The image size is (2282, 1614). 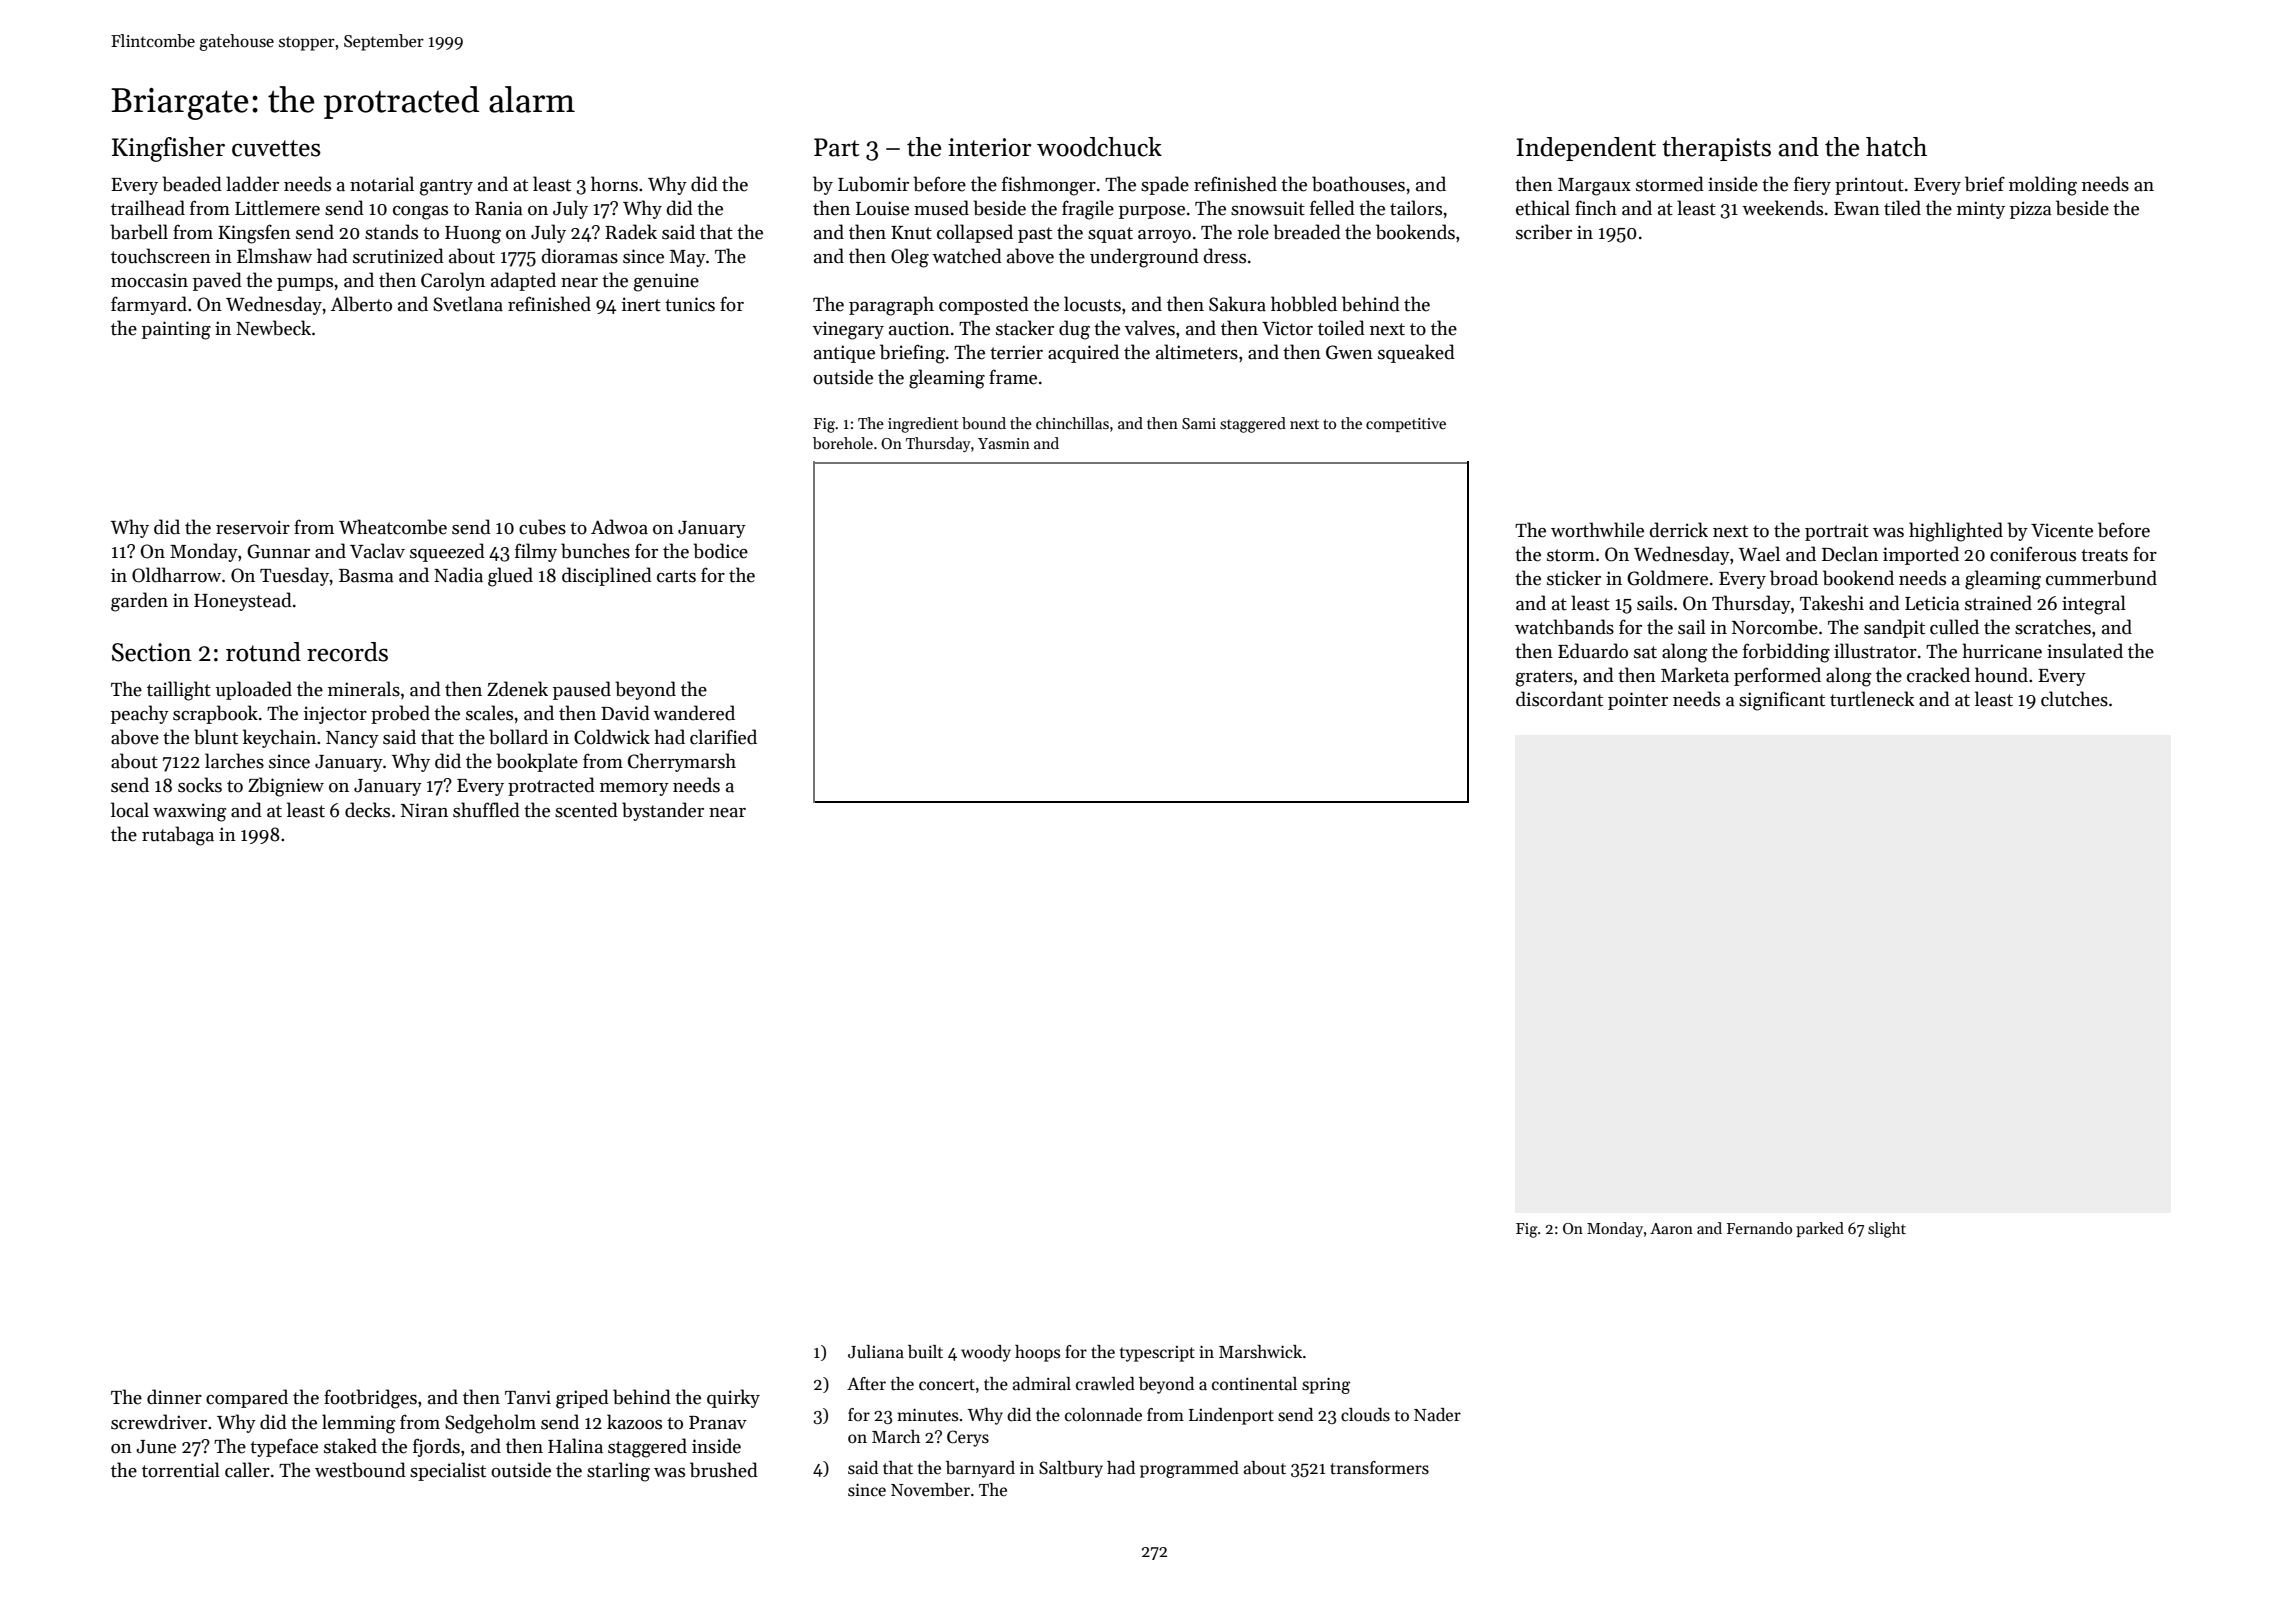 What do you see at coordinates (990, 147) in the image?
I see `interior` at bounding box center [990, 147].
